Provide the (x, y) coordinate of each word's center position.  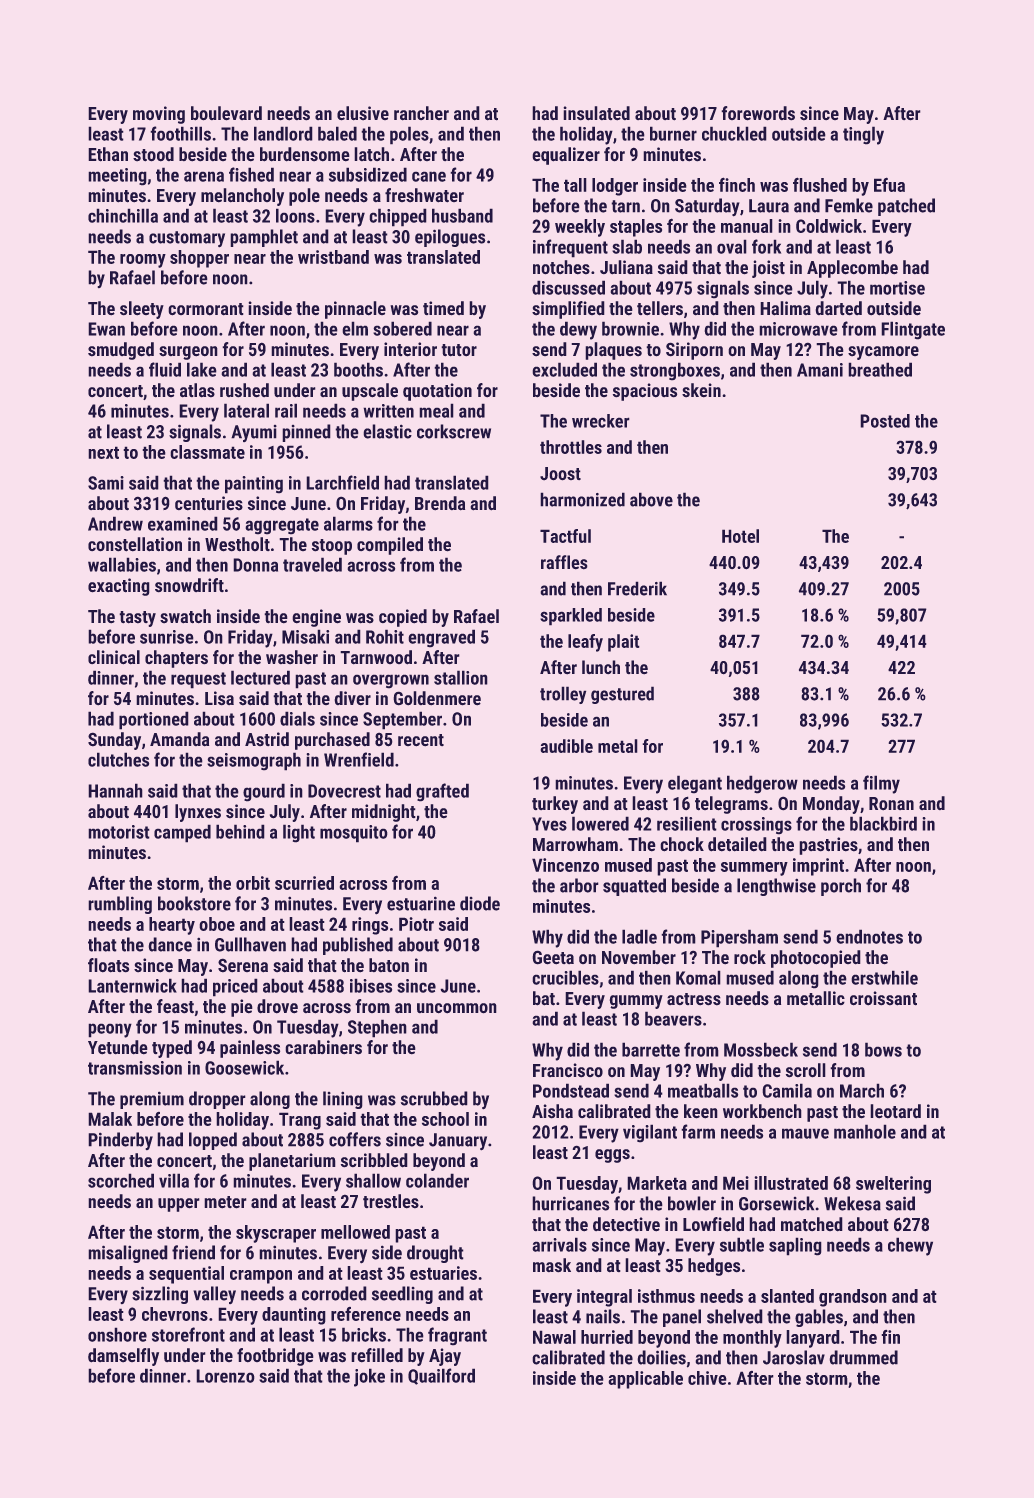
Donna (256, 565)
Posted (885, 421)
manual (746, 226)
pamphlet (264, 238)
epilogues (450, 238)
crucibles (566, 978)
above (651, 500)
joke (369, 1378)
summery (754, 869)
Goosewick (244, 1068)
